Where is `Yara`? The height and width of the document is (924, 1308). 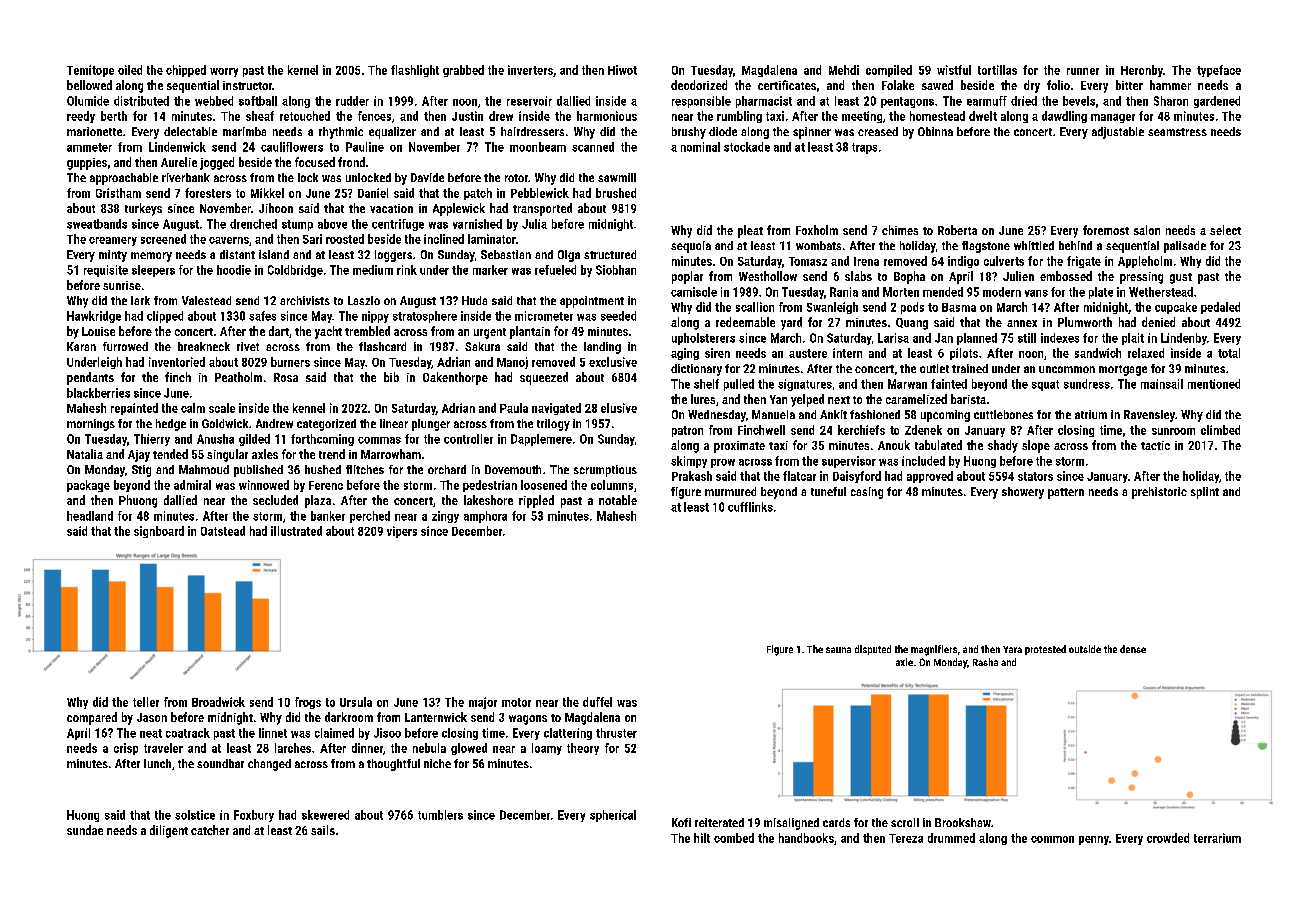
Yara is located at coordinates (1012, 649).
